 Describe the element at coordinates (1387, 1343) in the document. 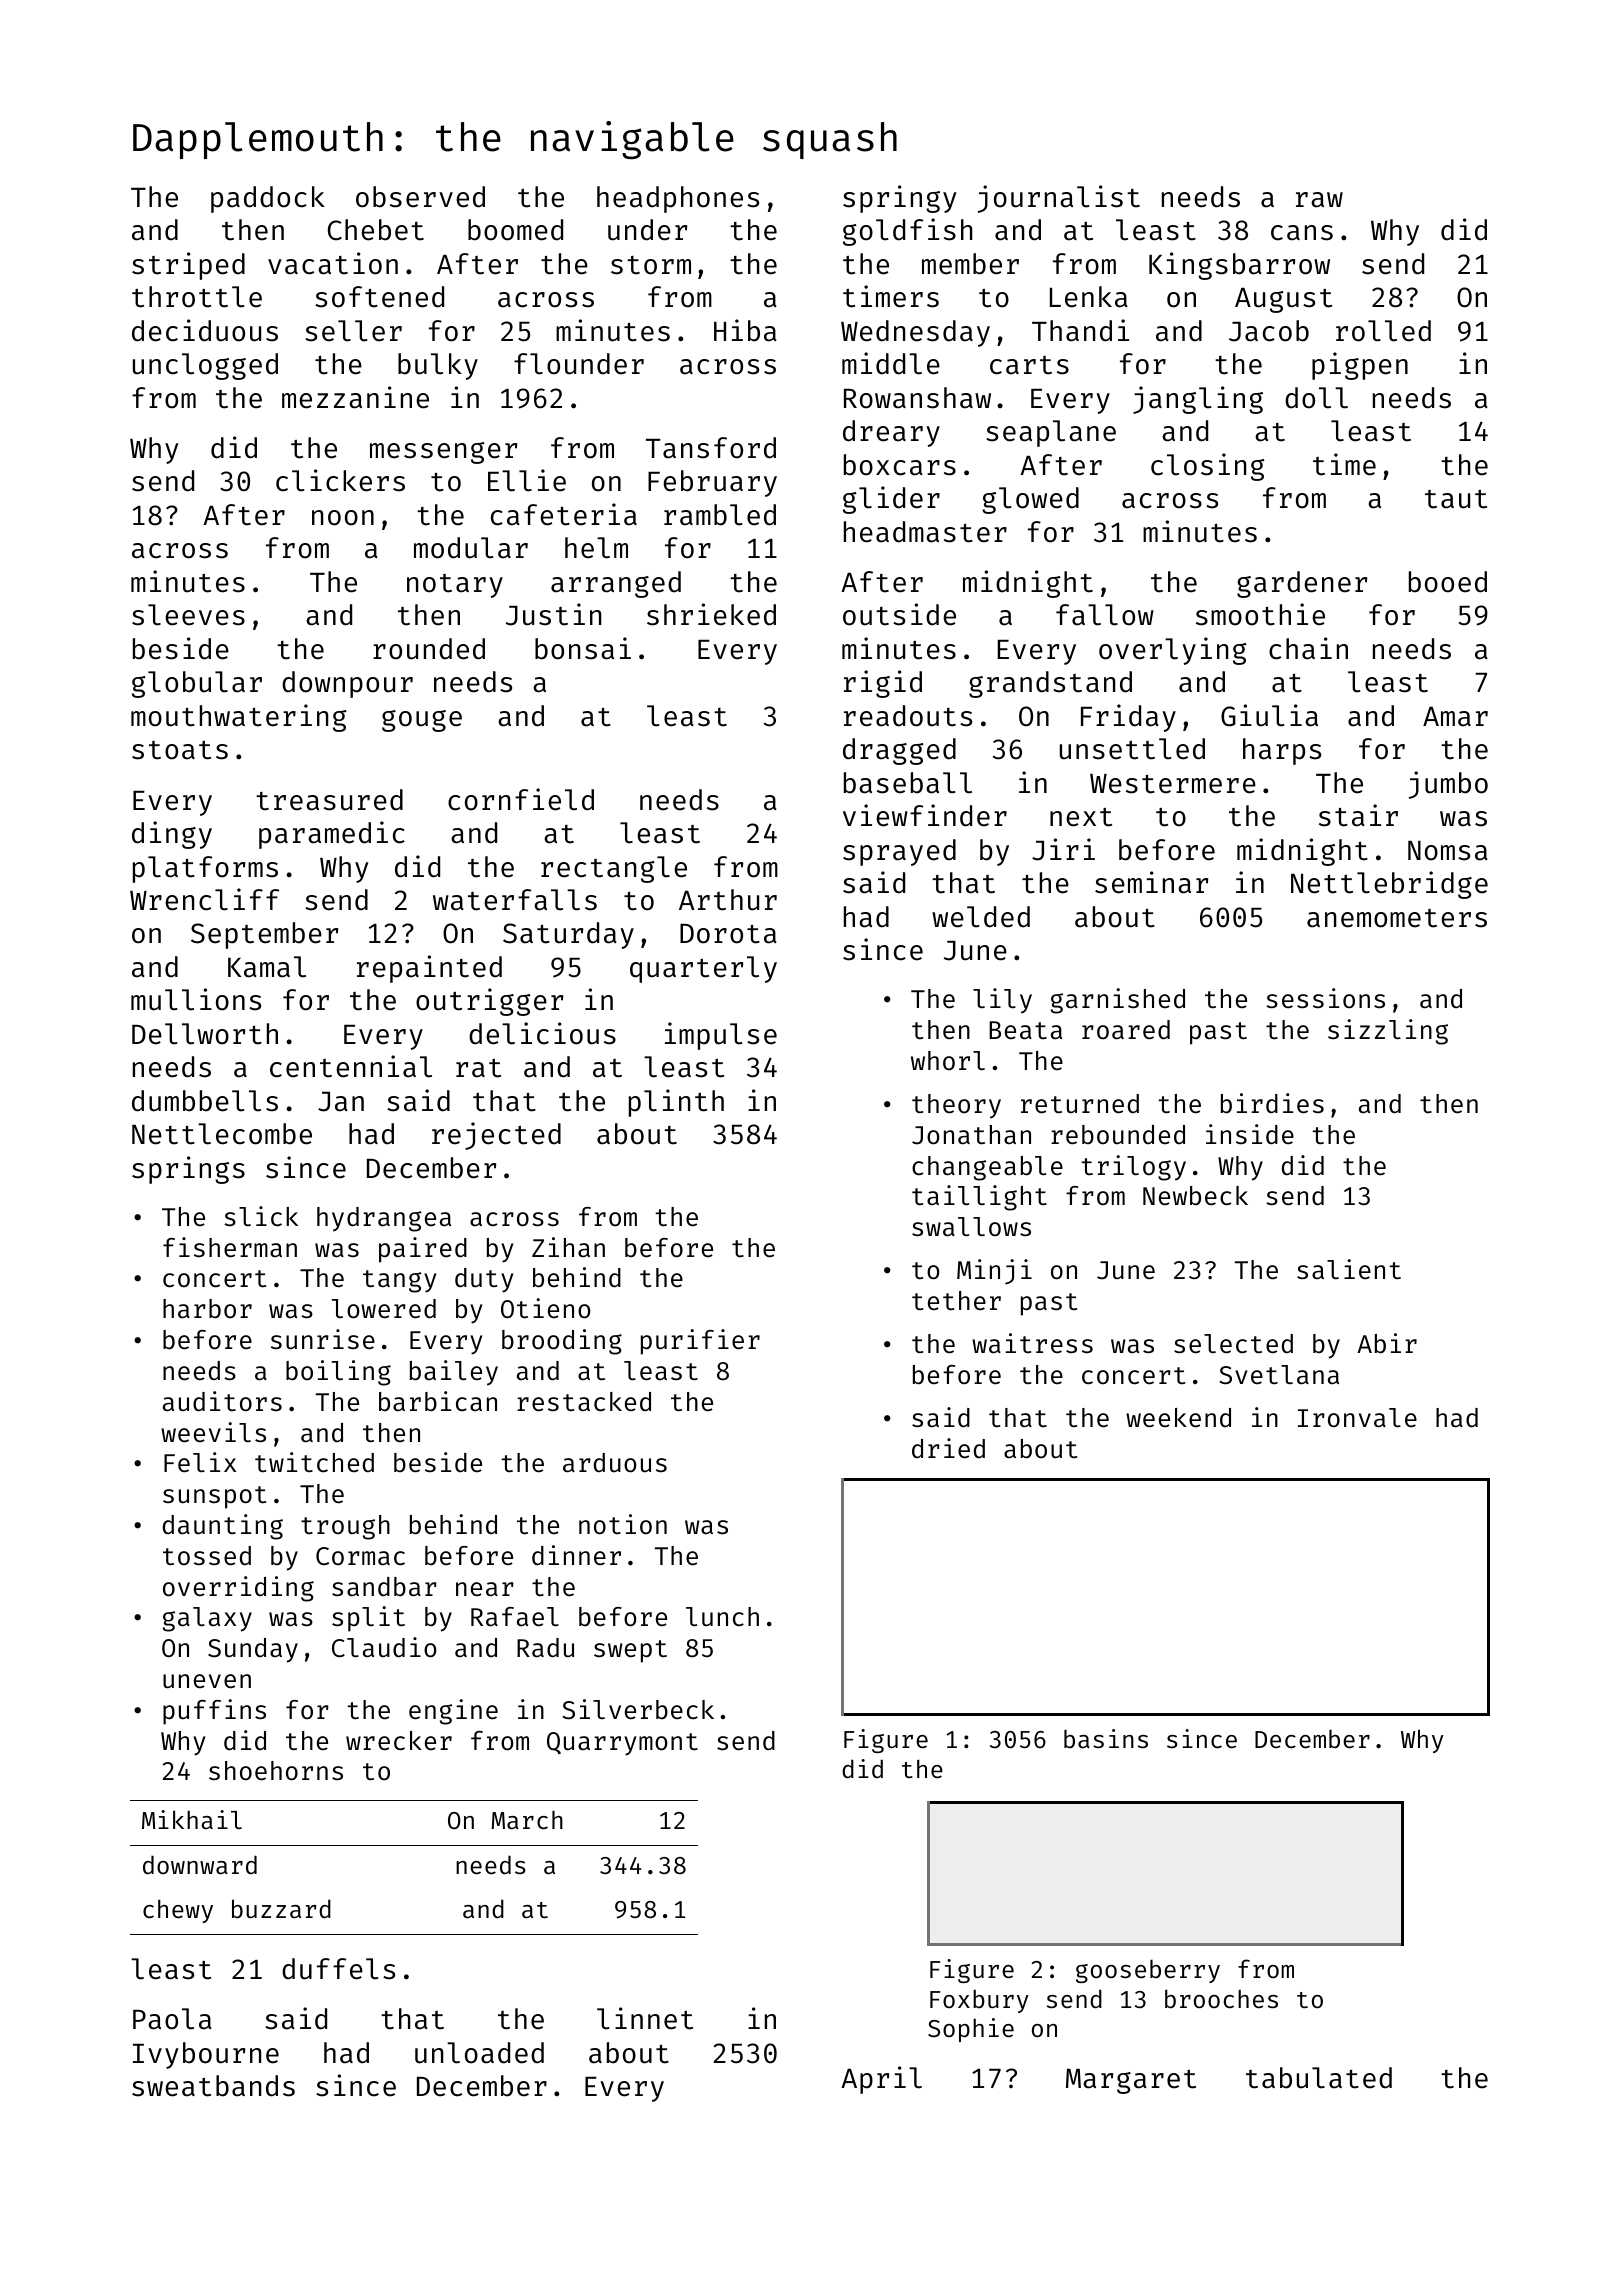

I see `Abir` at that location.
